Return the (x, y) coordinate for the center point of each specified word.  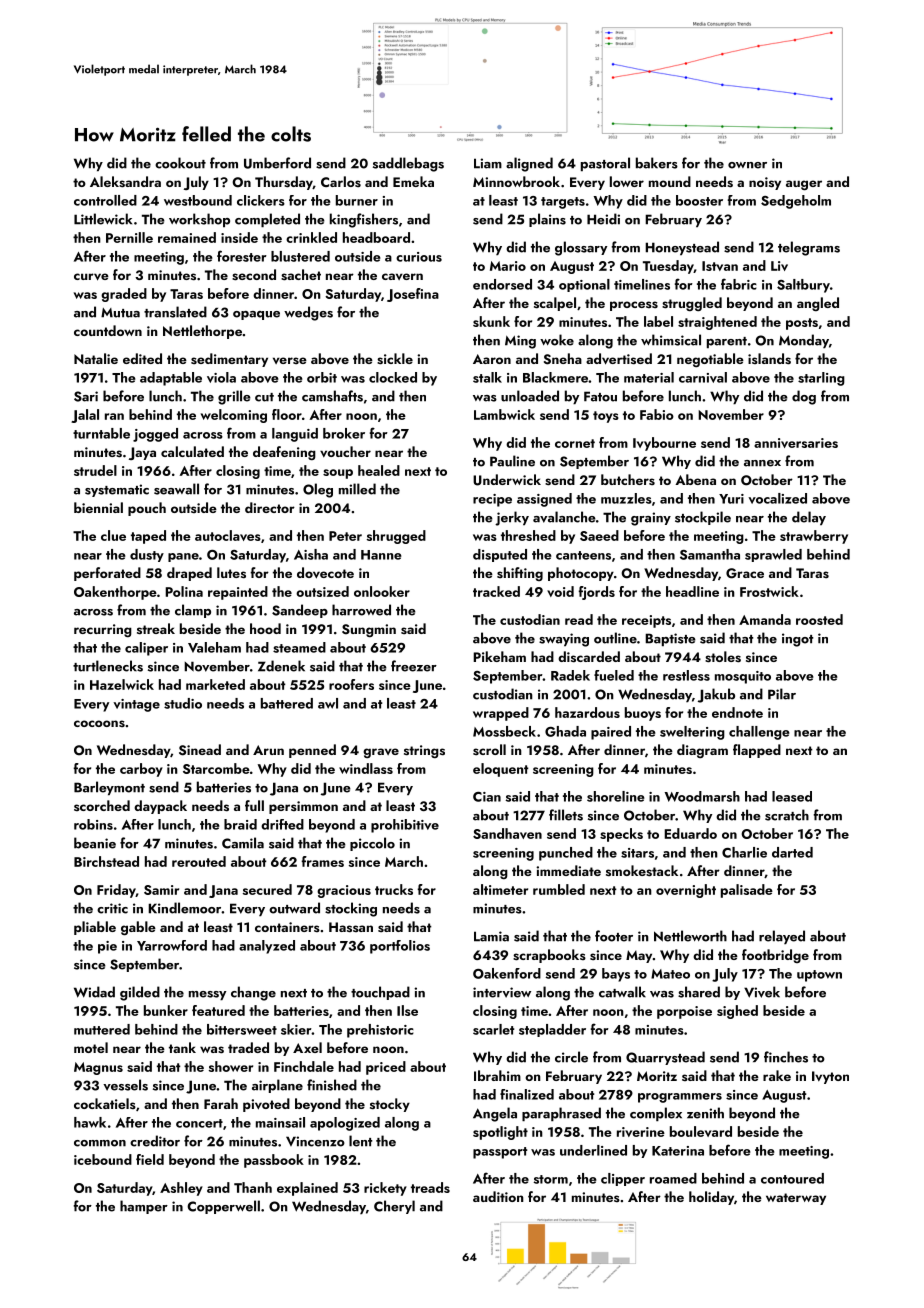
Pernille (129, 237)
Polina (184, 591)
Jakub (716, 695)
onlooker (382, 591)
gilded (140, 993)
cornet (575, 443)
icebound (103, 1159)
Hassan (351, 927)
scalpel (555, 304)
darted (792, 852)
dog (804, 397)
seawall (176, 489)
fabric (739, 284)
